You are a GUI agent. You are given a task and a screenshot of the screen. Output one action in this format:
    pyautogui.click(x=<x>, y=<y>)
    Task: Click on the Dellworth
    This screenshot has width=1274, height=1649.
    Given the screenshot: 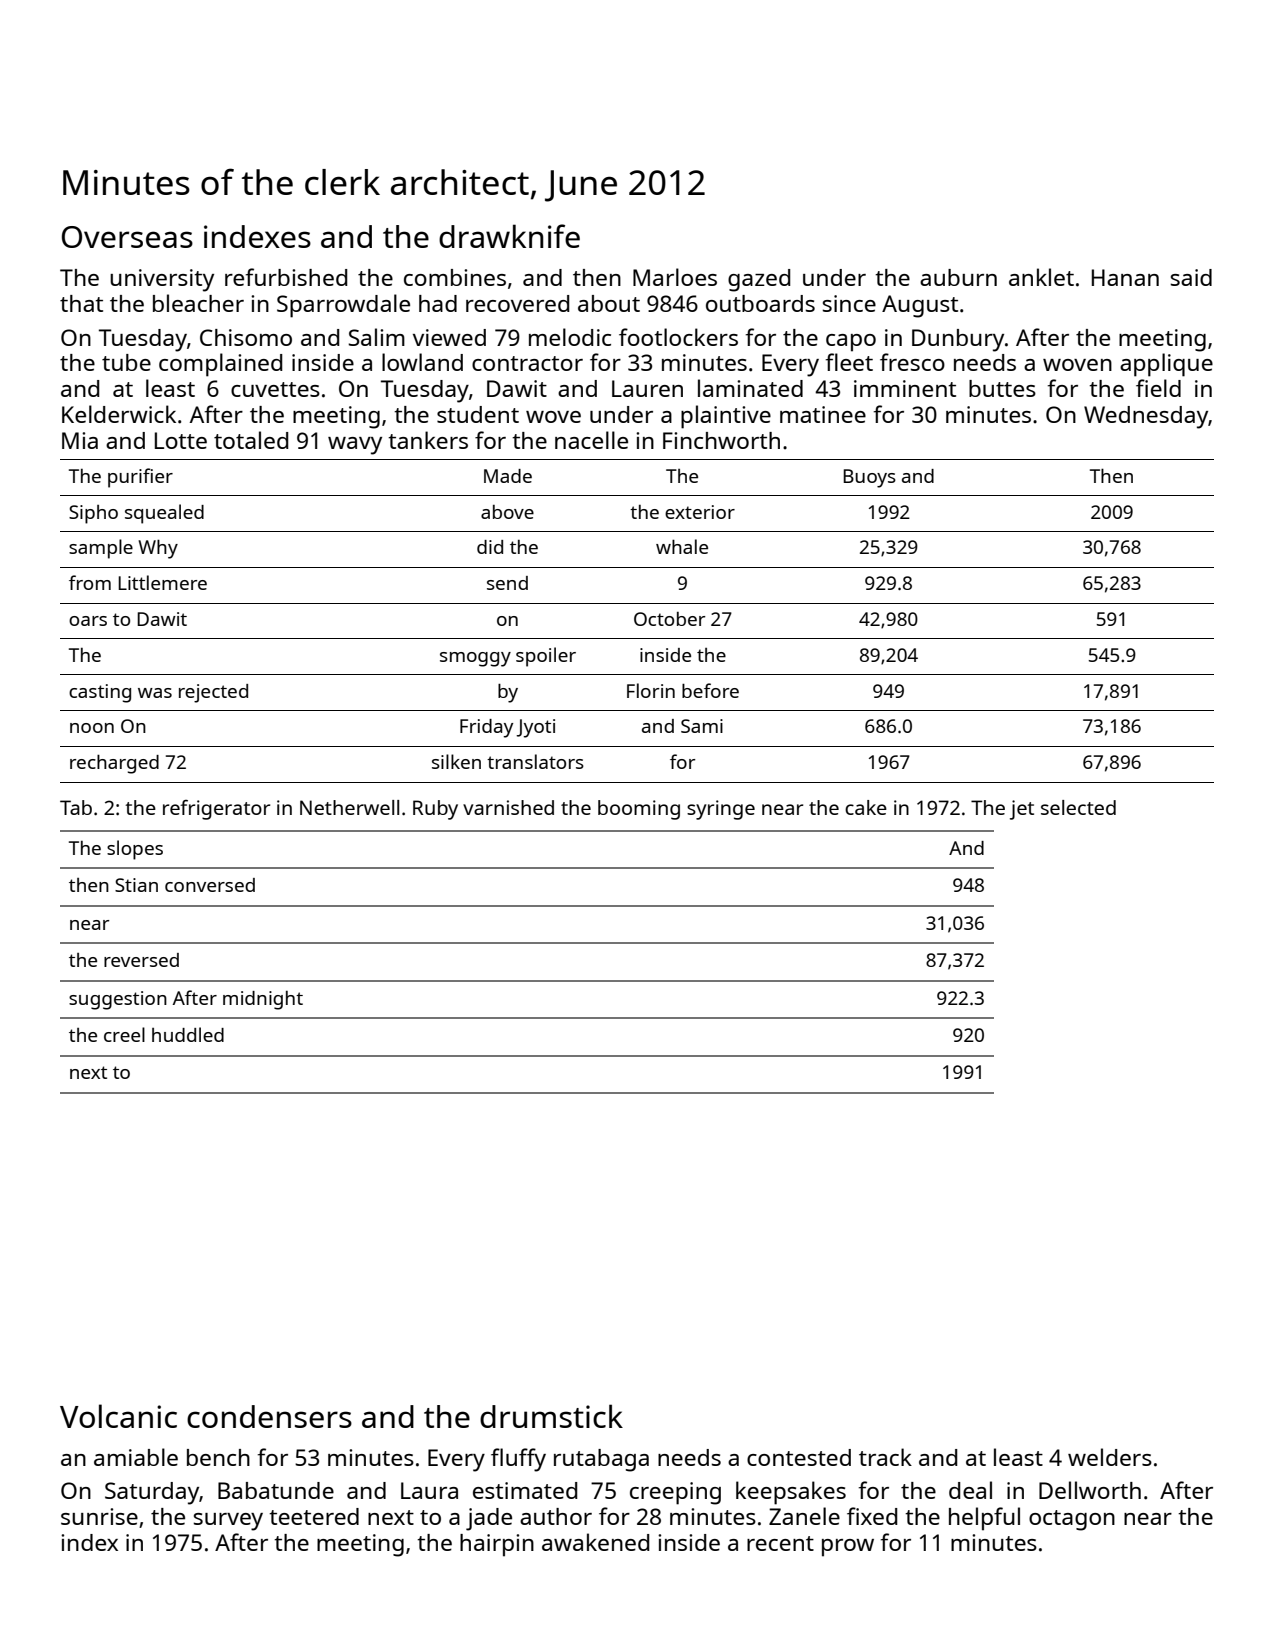 What is the action you would take?
    pyautogui.click(x=1090, y=1490)
